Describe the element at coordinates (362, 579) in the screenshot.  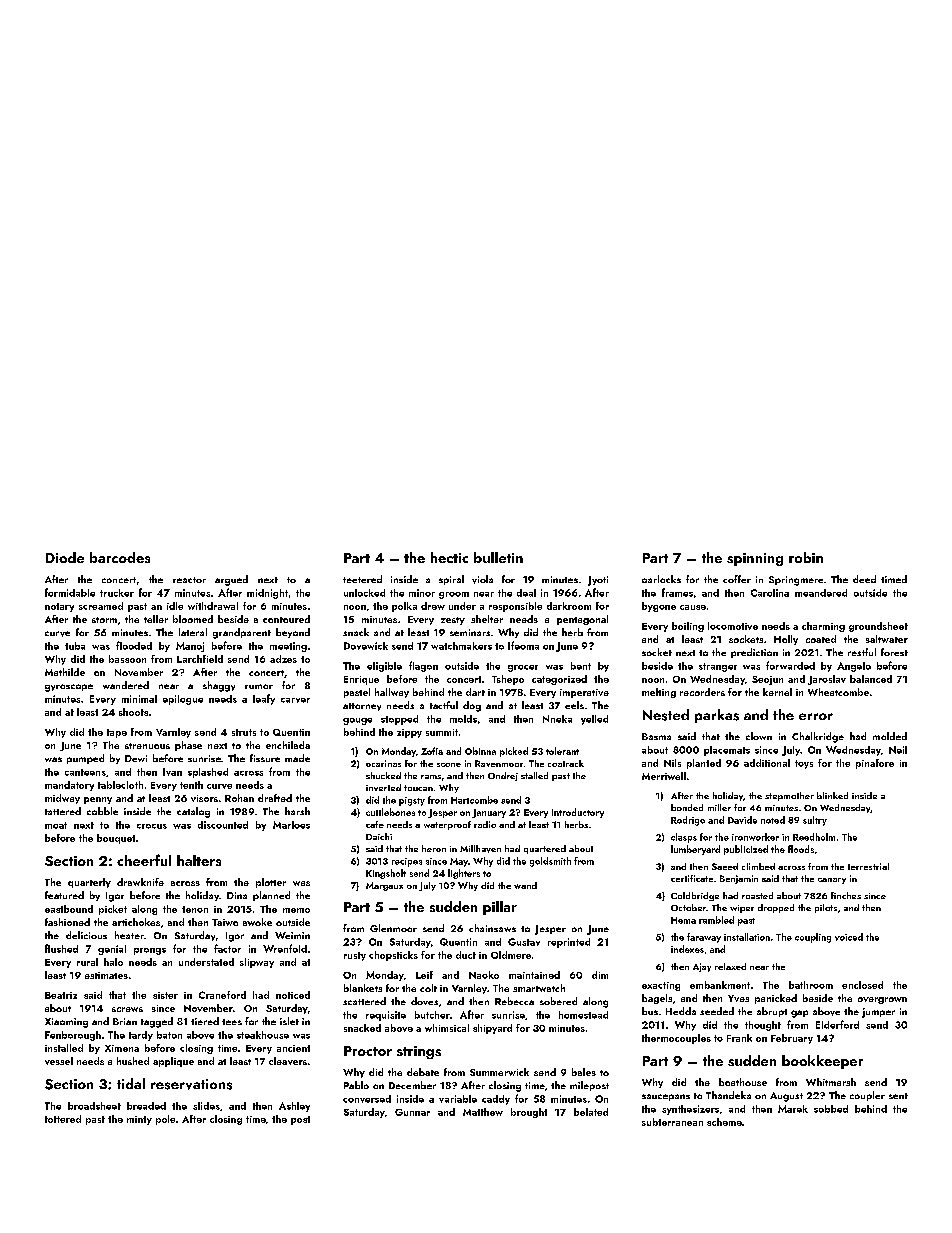
I see `teetered` at that location.
